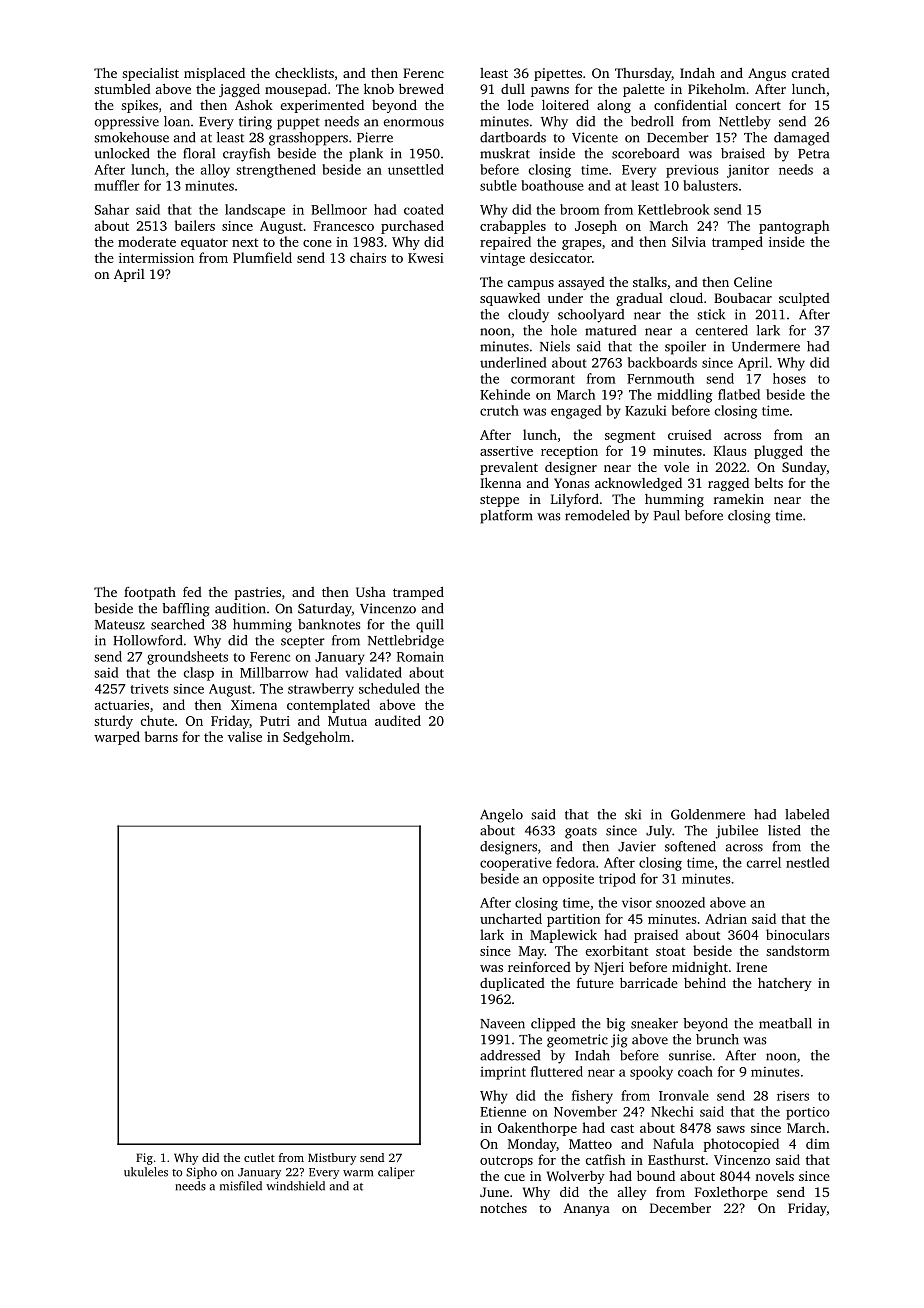  Describe the element at coordinates (590, 1144) in the screenshot. I see `Matteo` at that location.
